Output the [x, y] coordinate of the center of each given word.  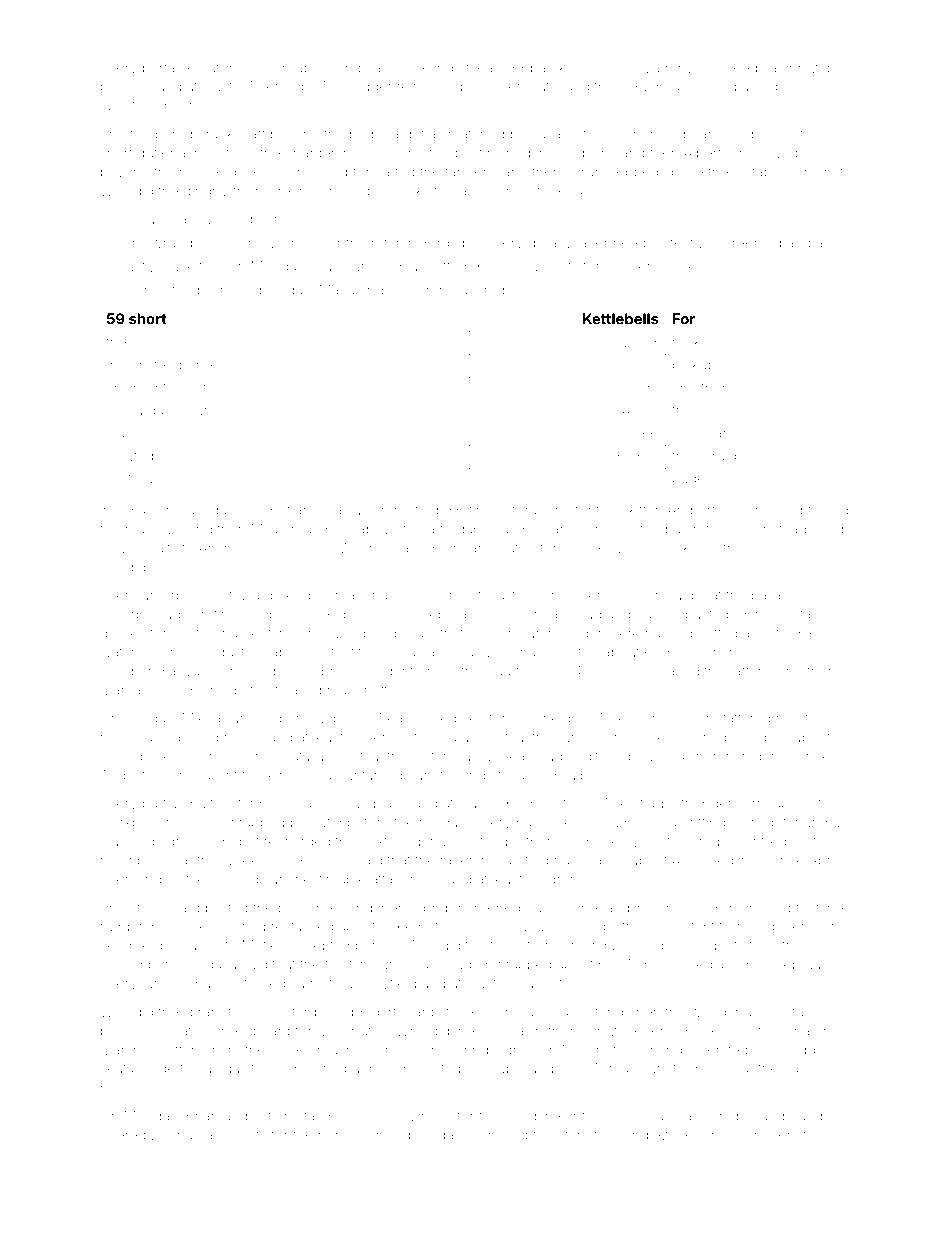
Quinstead [773, 529]
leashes [728, 1030]
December [135, 964]
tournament [234, 634]
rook [686, 341]
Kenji [131, 244]
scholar [516, 633]
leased [604, 860]
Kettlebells [620, 319]
